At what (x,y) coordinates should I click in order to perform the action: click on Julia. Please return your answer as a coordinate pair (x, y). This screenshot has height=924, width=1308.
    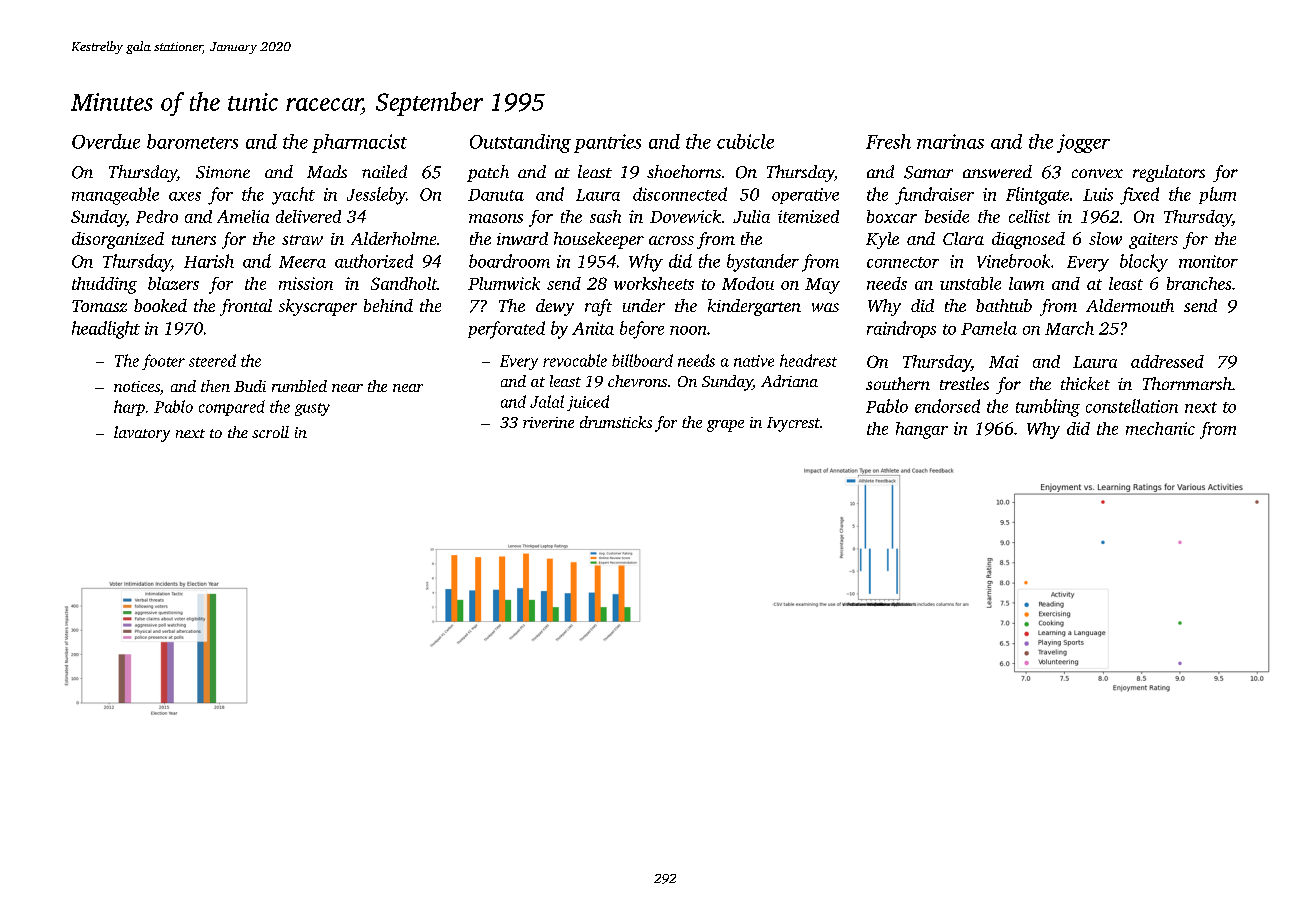
    Looking at the image, I should click on (751, 216).
